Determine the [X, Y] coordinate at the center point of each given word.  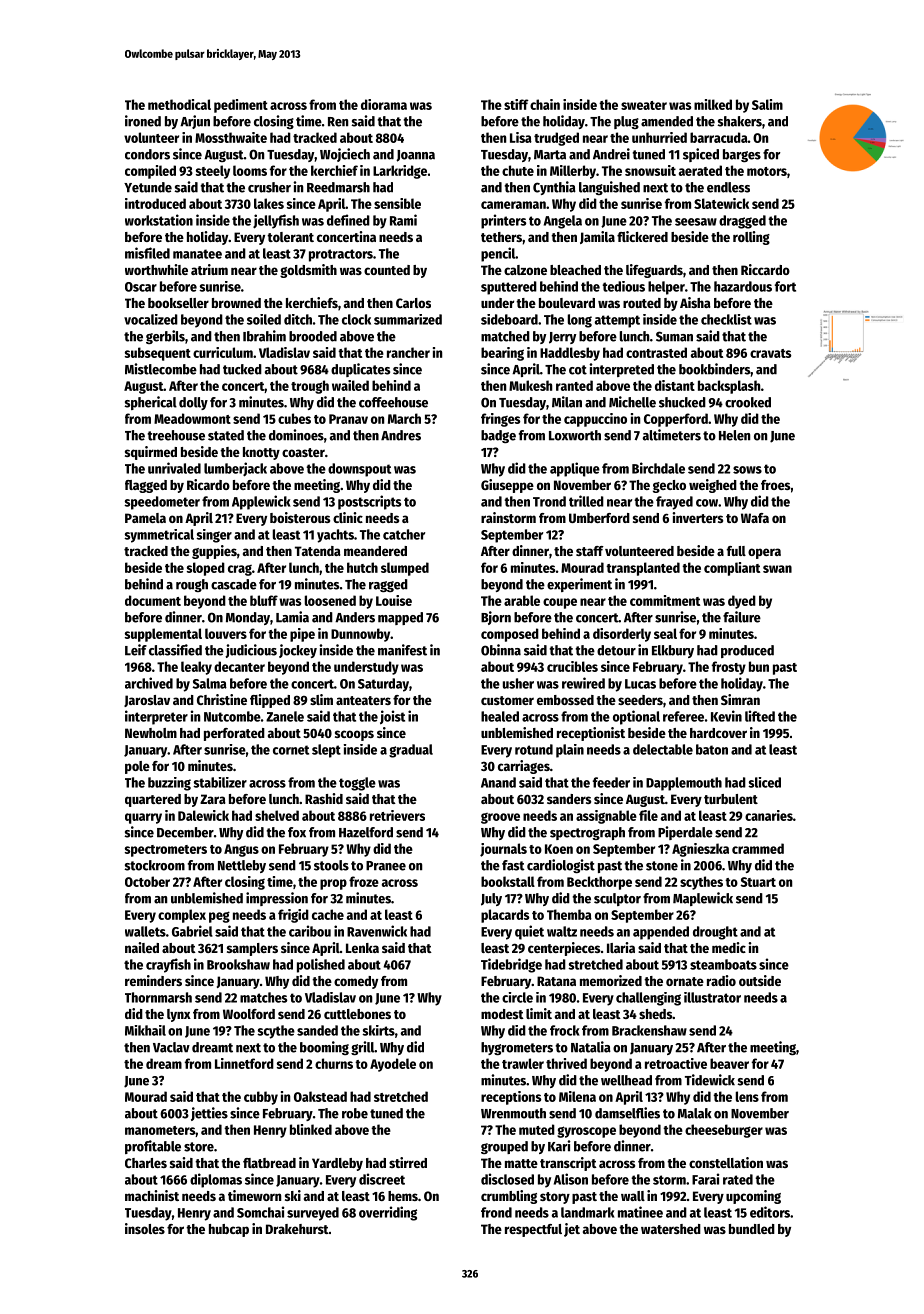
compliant [732, 569]
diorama [384, 104]
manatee [197, 254]
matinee [640, 1212]
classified [175, 650]
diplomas [216, 1180]
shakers [740, 121]
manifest [402, 650]
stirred [408, 1162]
